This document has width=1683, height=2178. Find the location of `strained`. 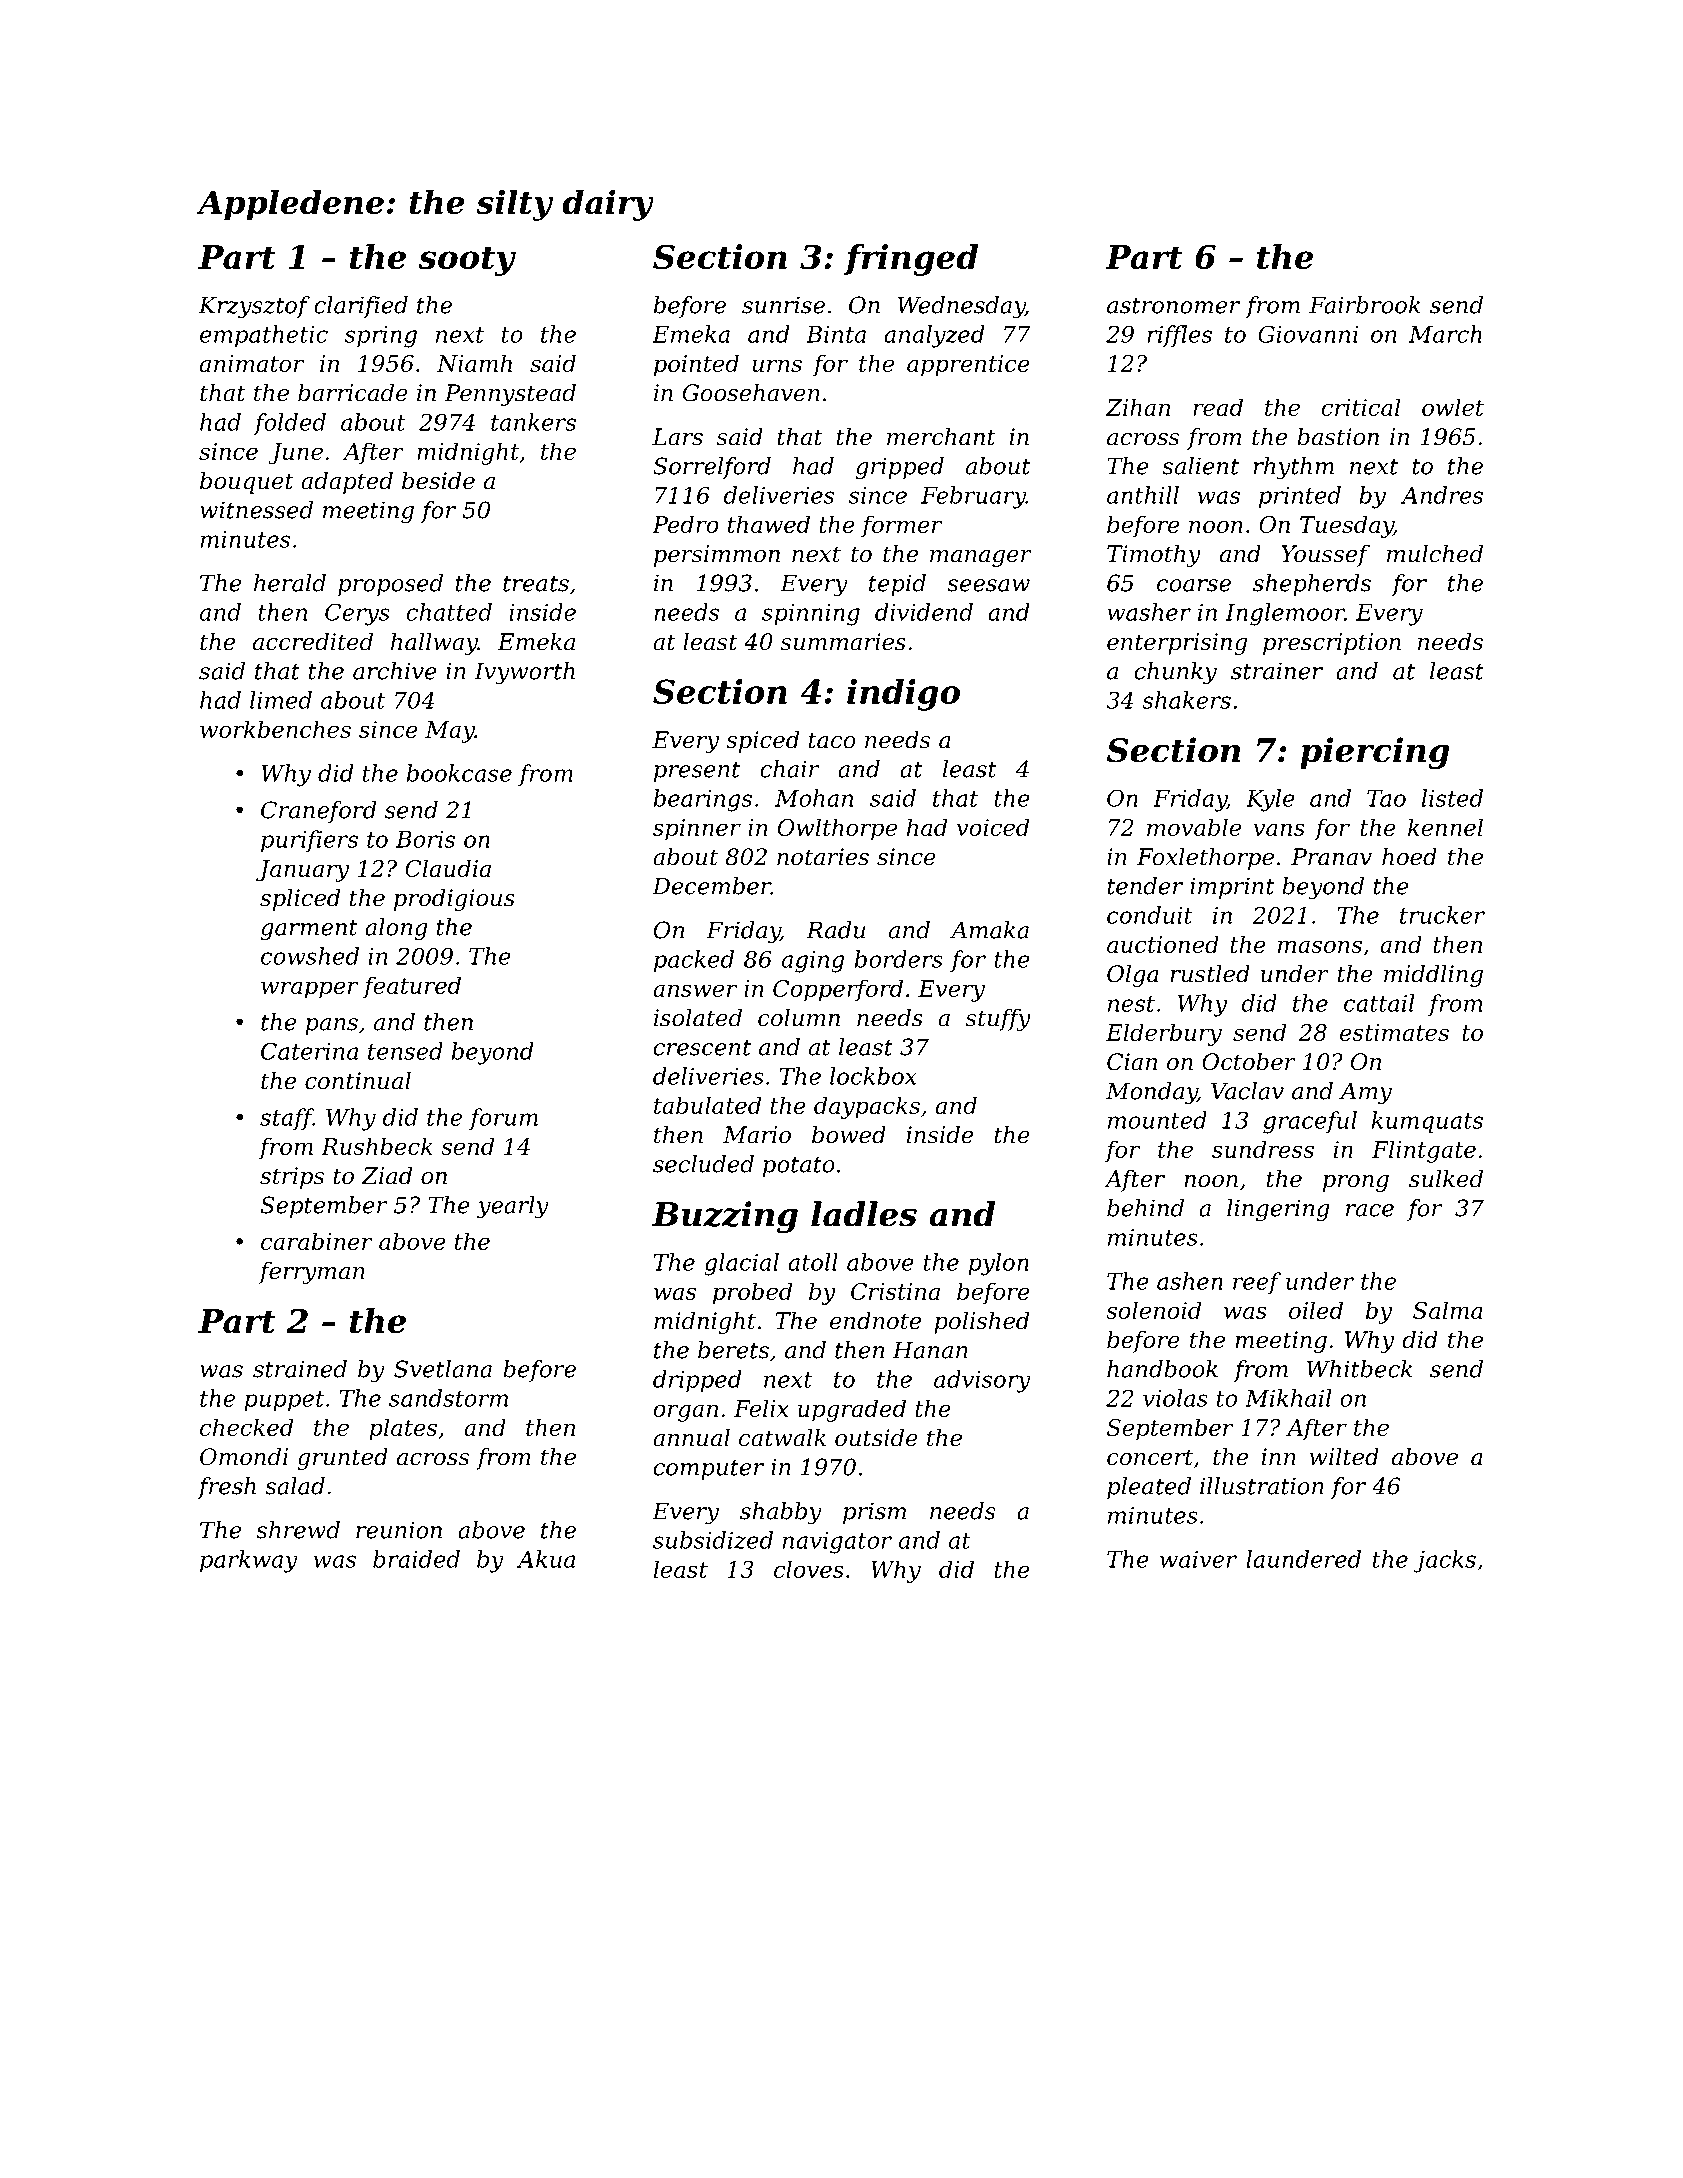

strained is located at coordinates (300, 1369).
